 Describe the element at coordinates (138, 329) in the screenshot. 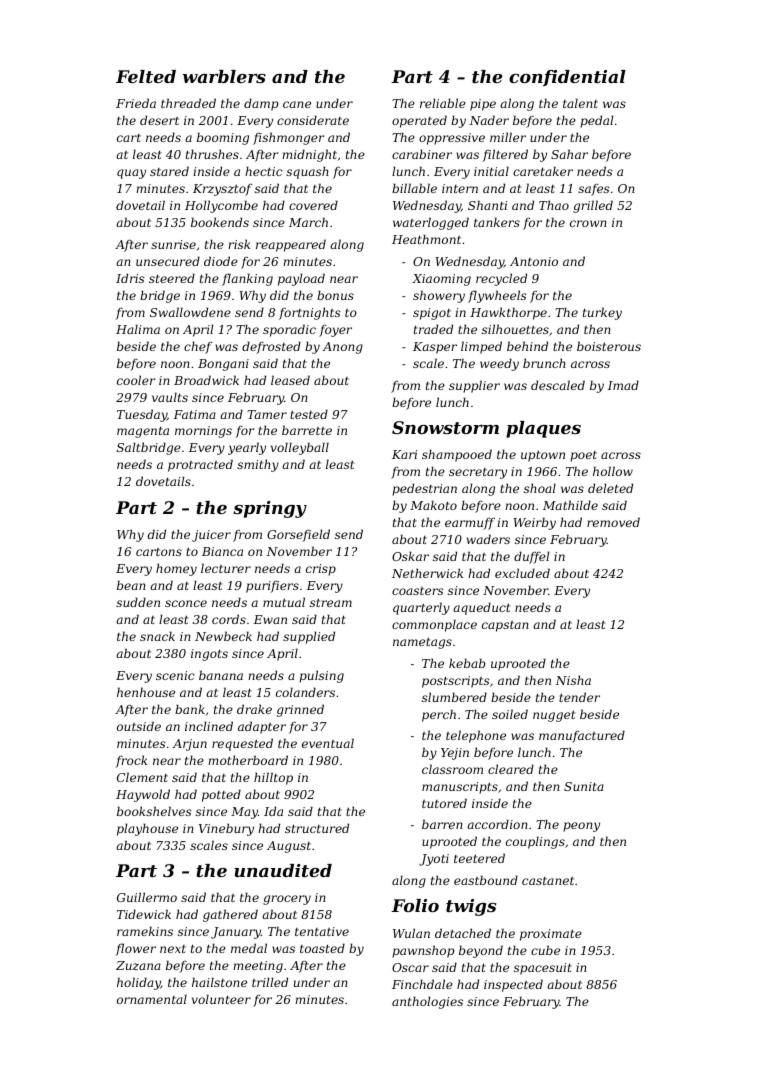

I see `Halima` at that location.
